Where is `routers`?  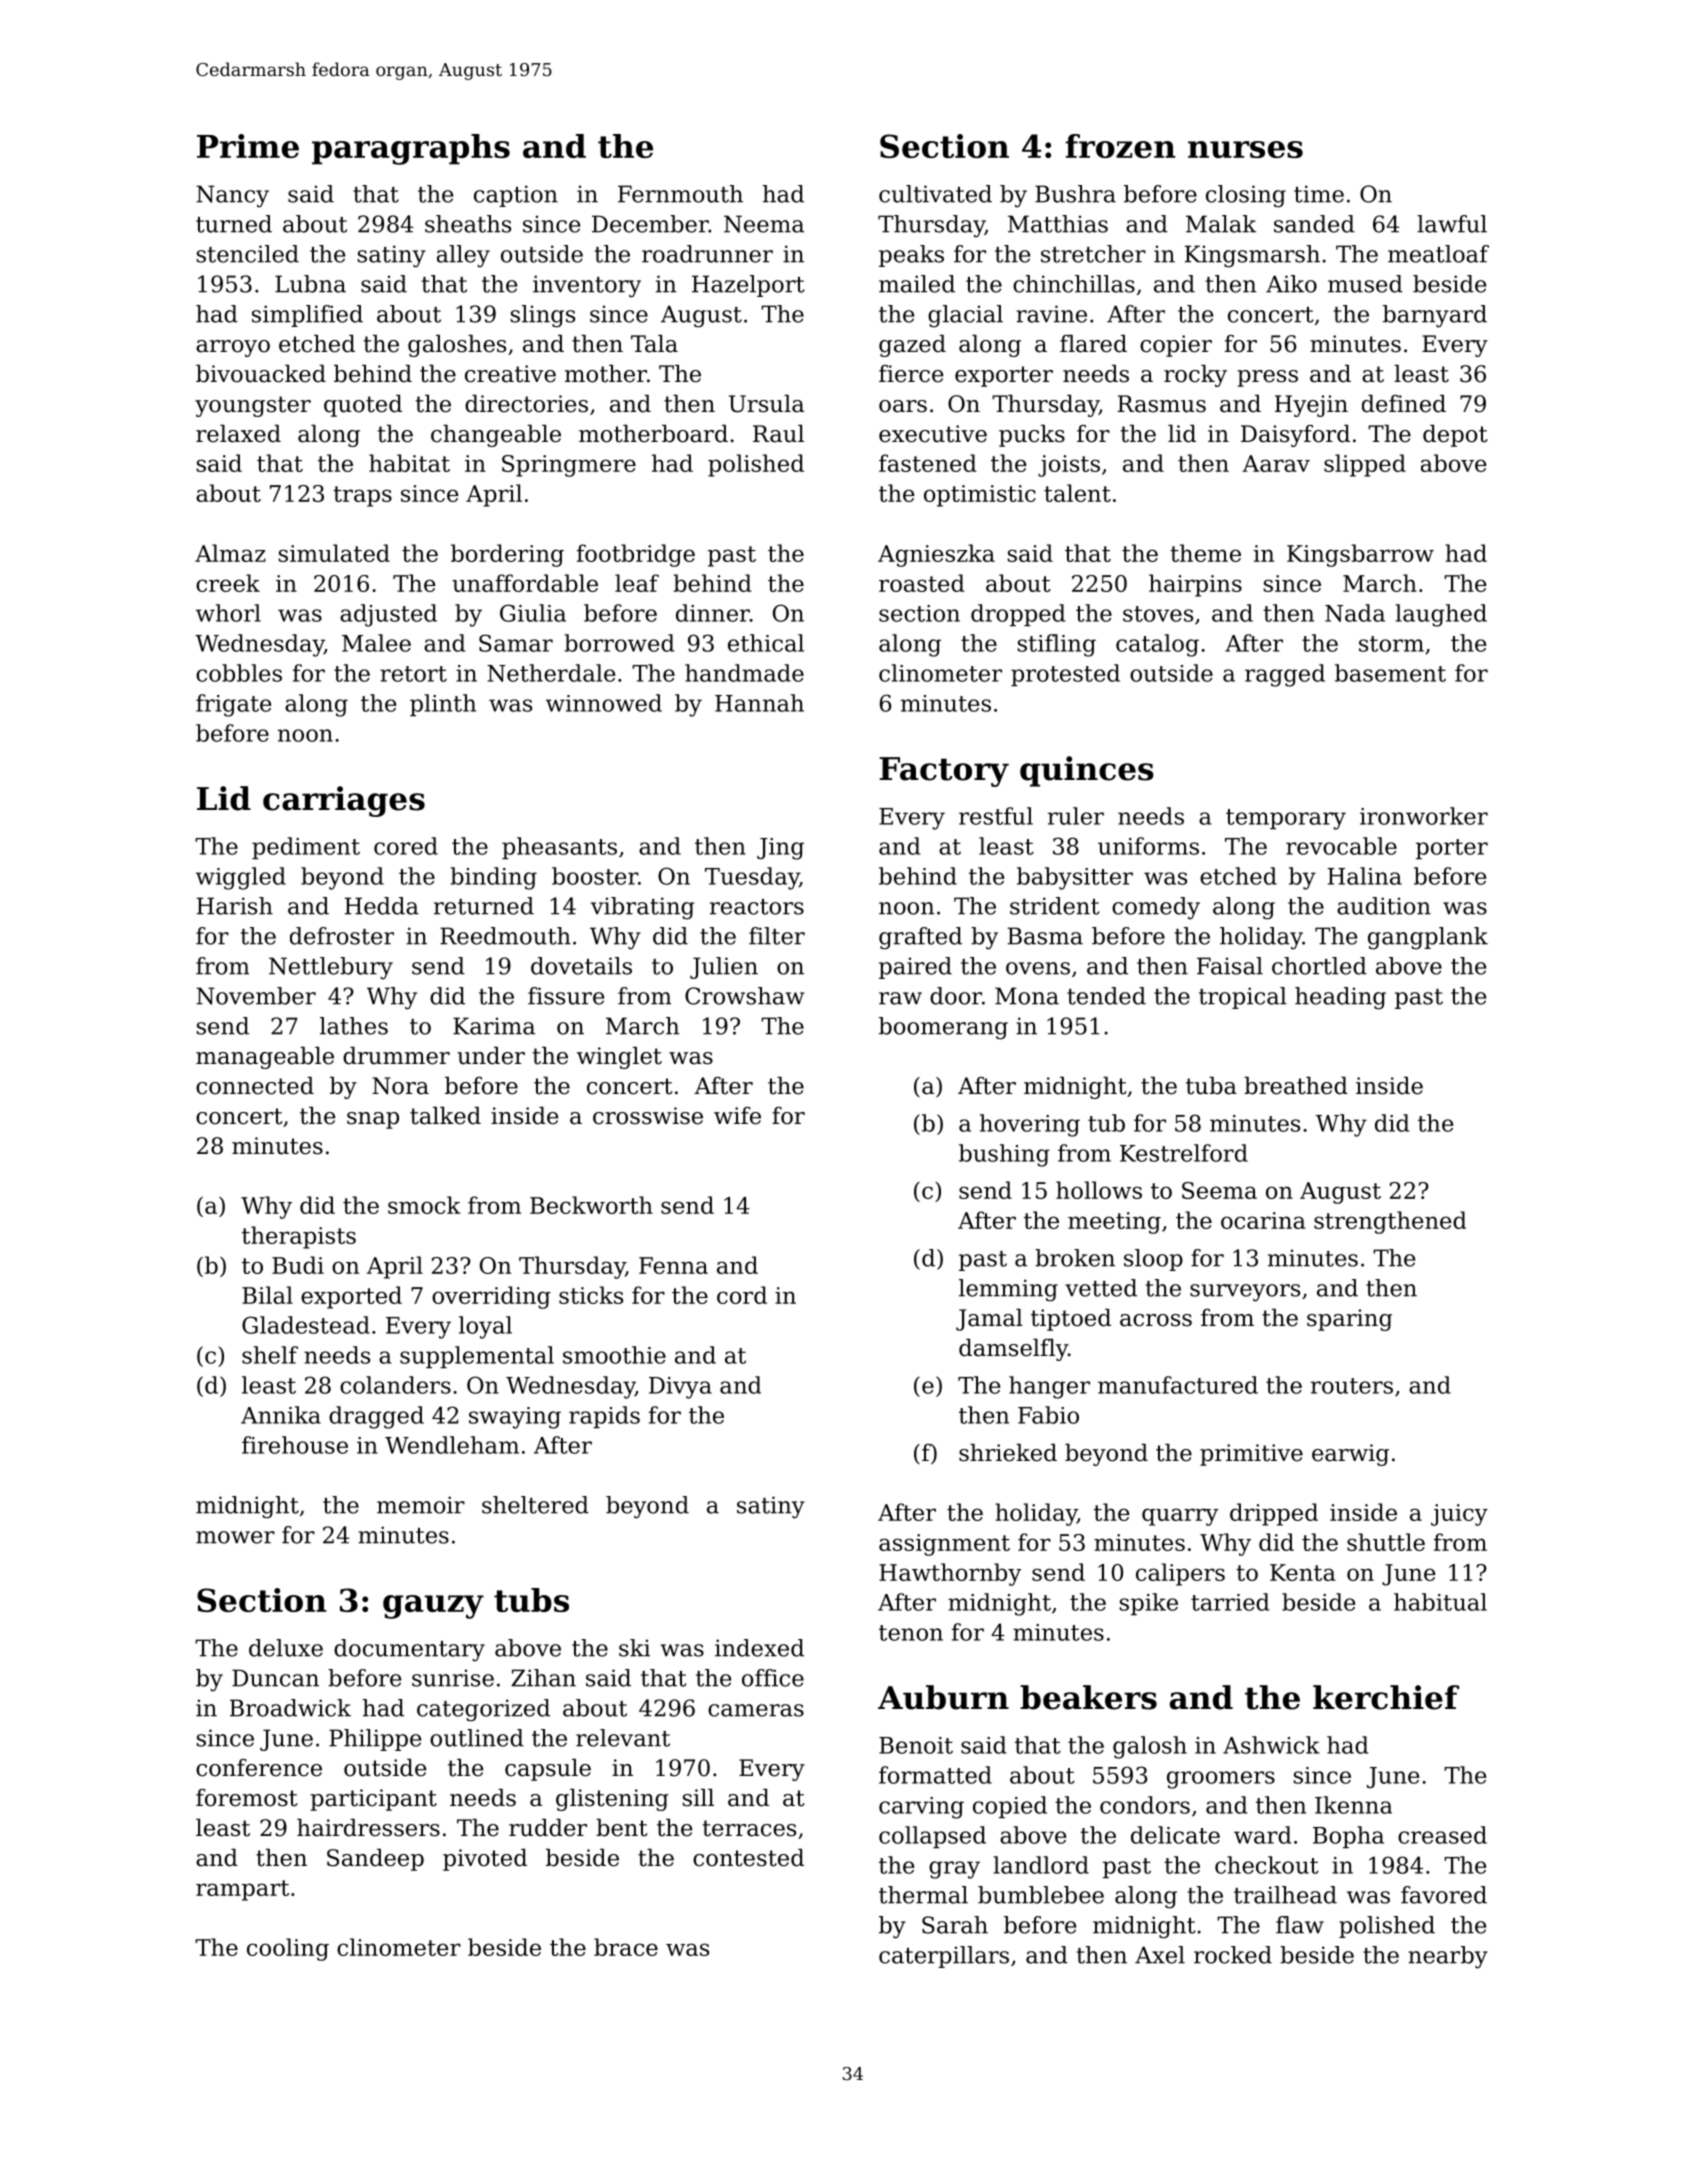
routers is located at coordinates (1352, 1386).
